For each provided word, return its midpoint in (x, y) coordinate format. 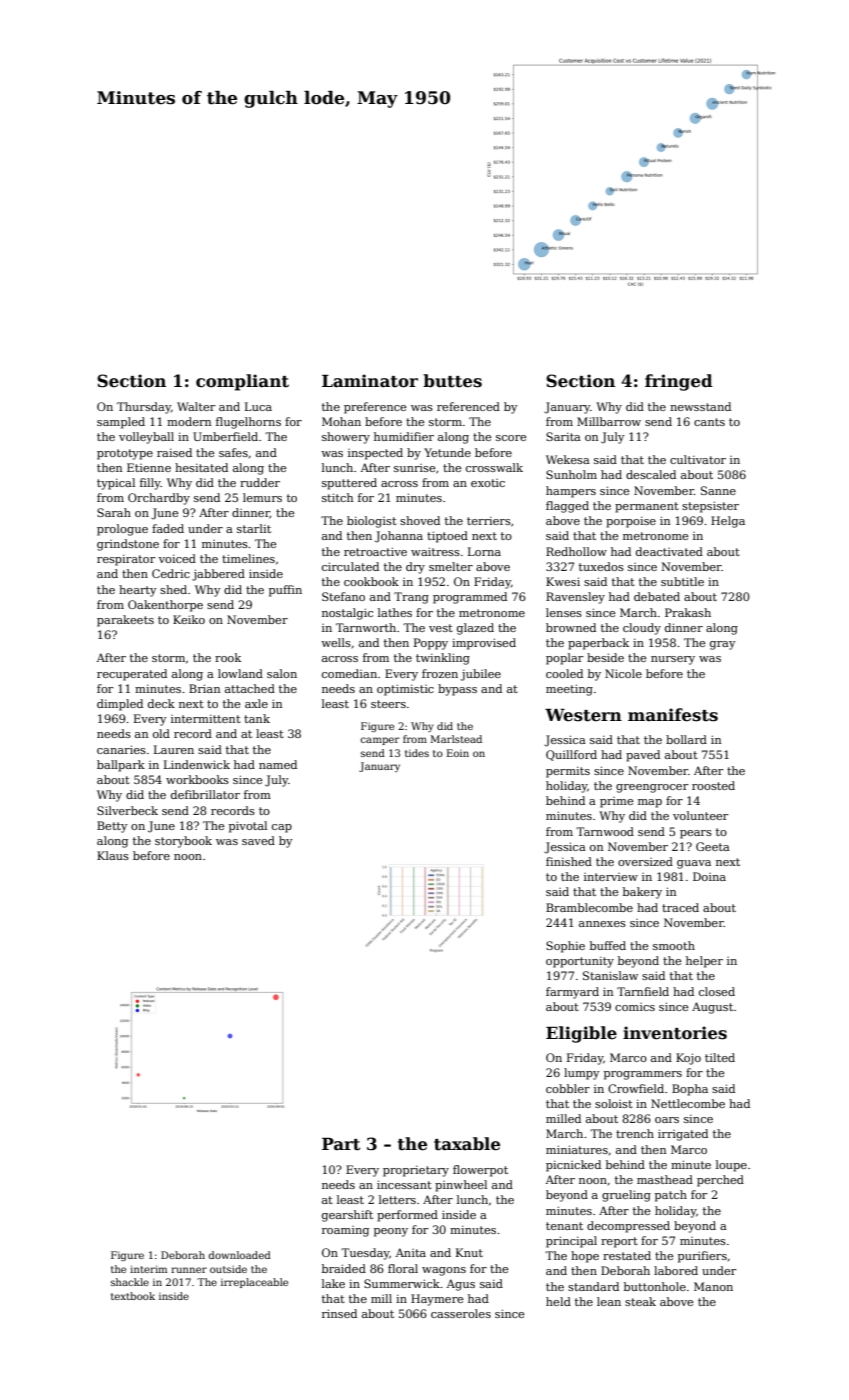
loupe (731, 1166)
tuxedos (601, 566)
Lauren (174, 749)
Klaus (113, 855)
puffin (285, 591)
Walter (196, 406)
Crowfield (636, 1088)
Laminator (370, 381)
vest (441, 628)
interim (148, 1269)
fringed (679, 382)
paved (643, 756)
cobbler (568, 1088)
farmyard (572, 993)
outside (228, 1269)
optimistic (405, 690)
